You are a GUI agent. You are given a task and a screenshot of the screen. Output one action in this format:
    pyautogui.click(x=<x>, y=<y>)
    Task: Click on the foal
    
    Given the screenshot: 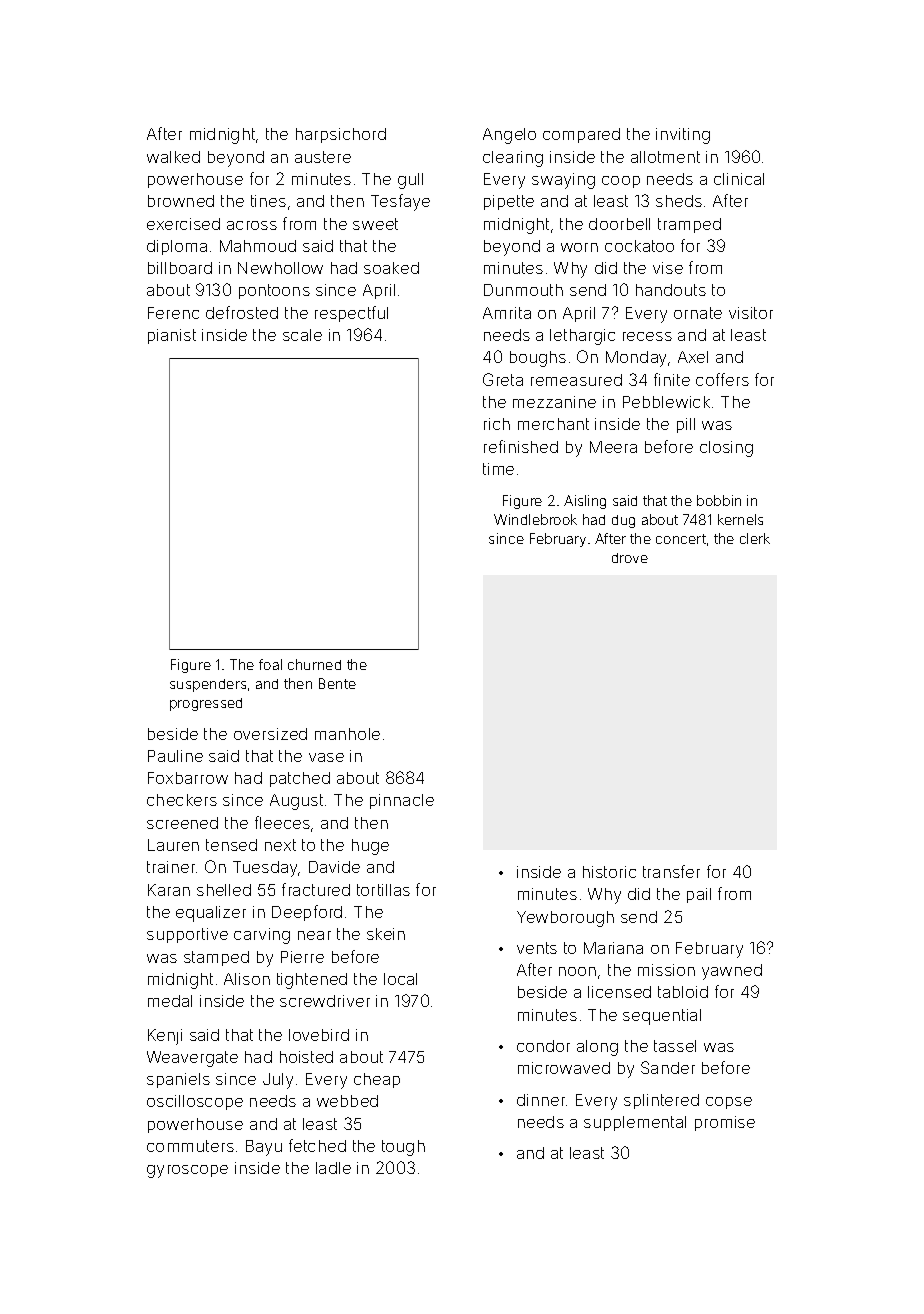 What is the action you would take?
    pyautogui.click(x=270, y=664)
